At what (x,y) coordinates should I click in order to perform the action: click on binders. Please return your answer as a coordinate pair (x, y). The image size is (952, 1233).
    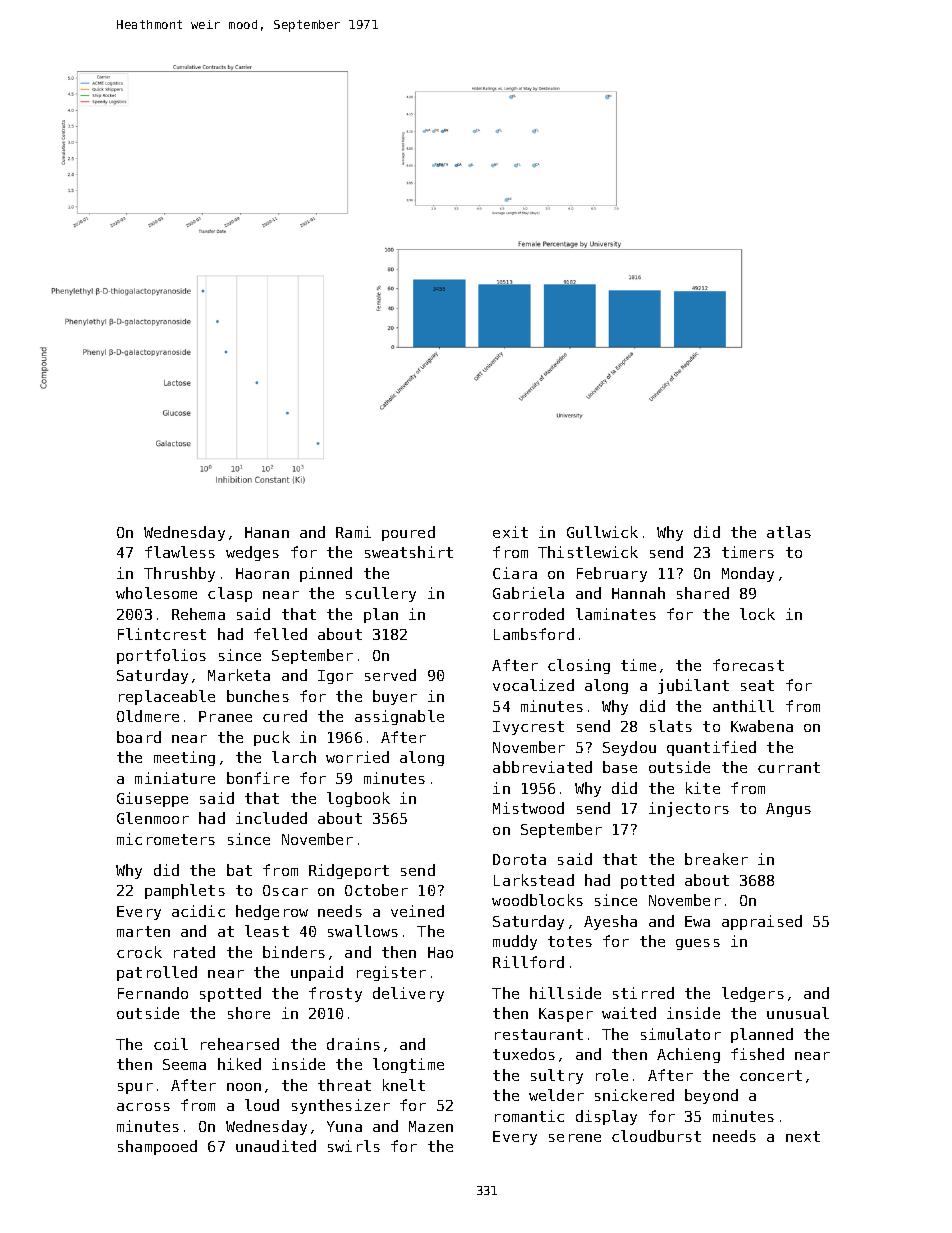
    Looking at the image, I should click on (294, 952).
